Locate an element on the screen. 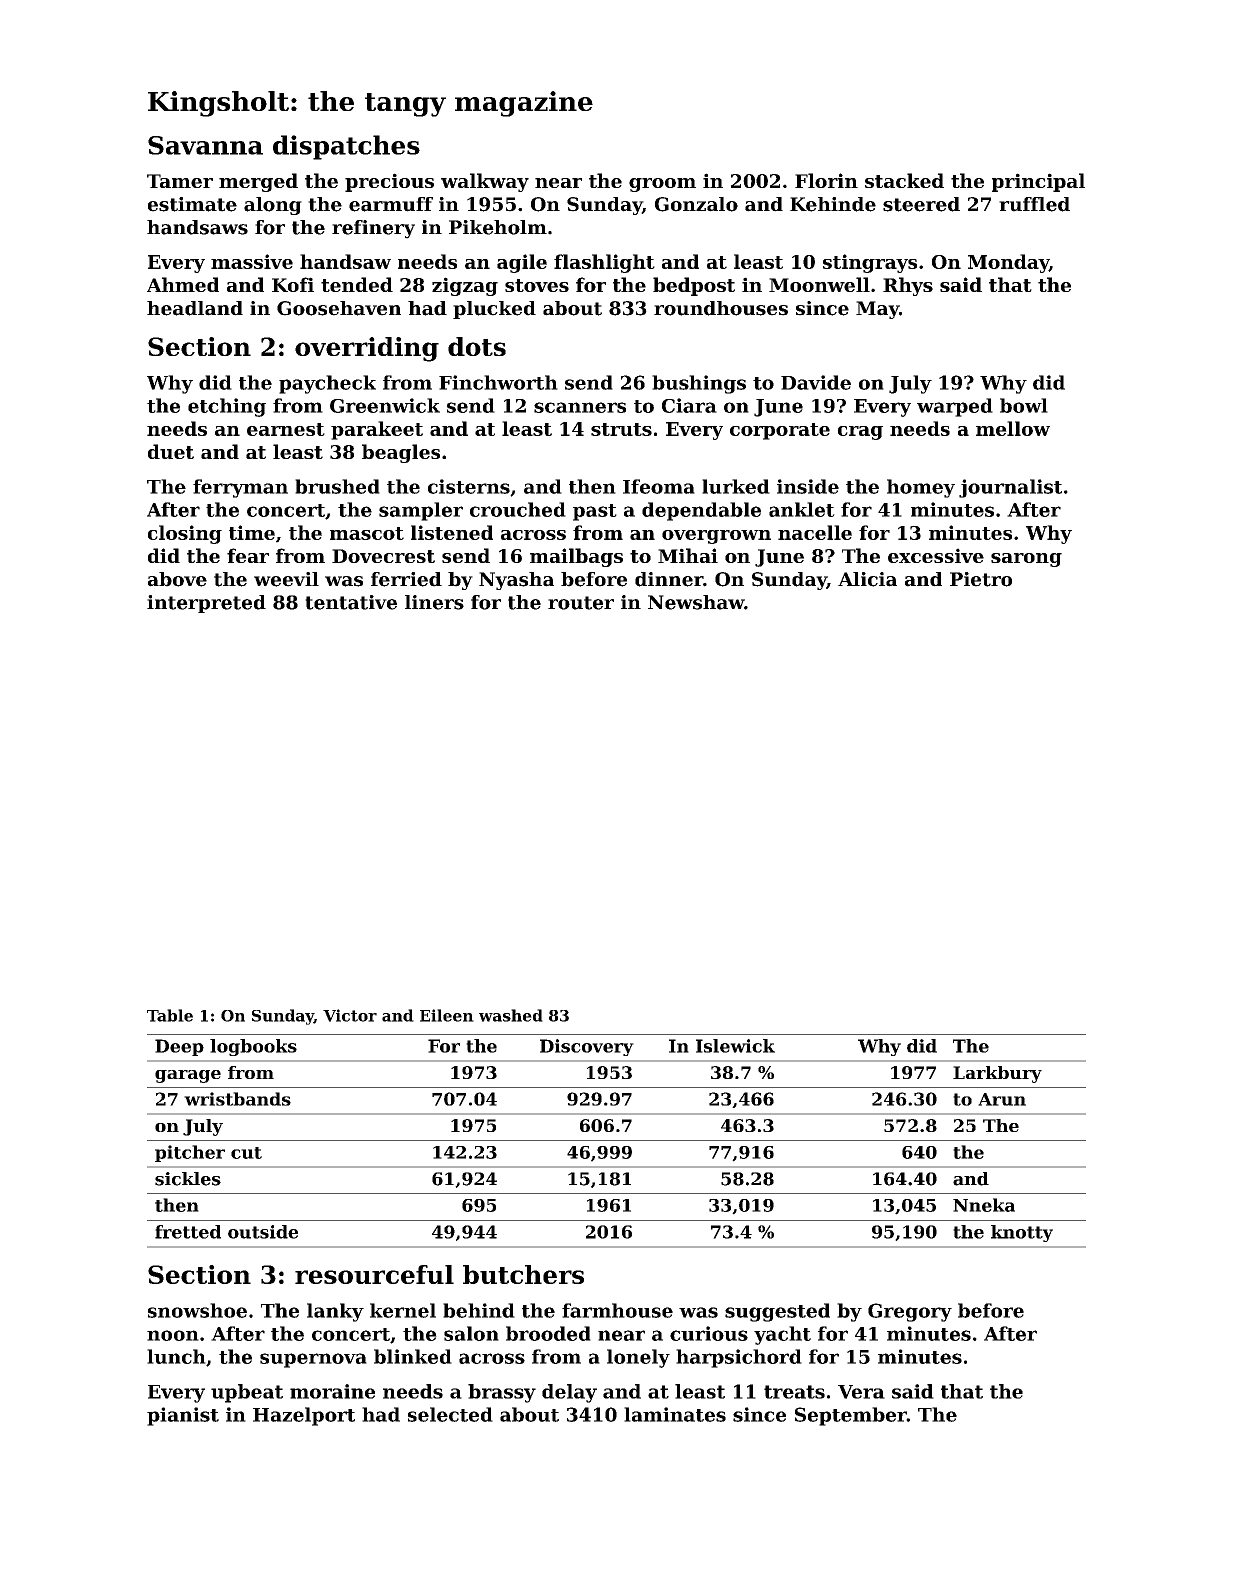 Image resolution: width=1233 pixels, height=1596 pixels. logbooks is located at coordinates (253, 1047).
